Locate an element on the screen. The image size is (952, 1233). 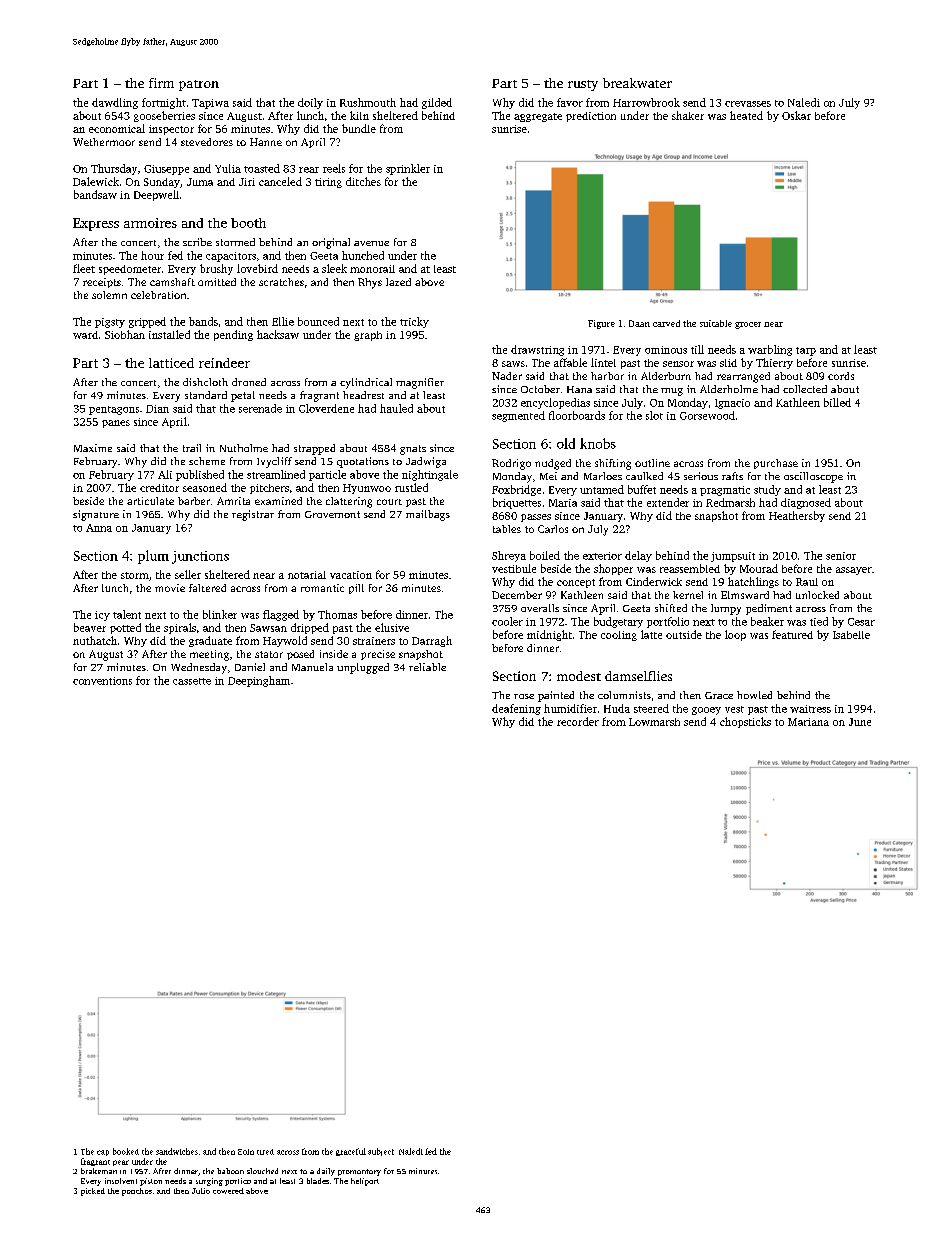
picked is located at coordinates (93, 1192).
